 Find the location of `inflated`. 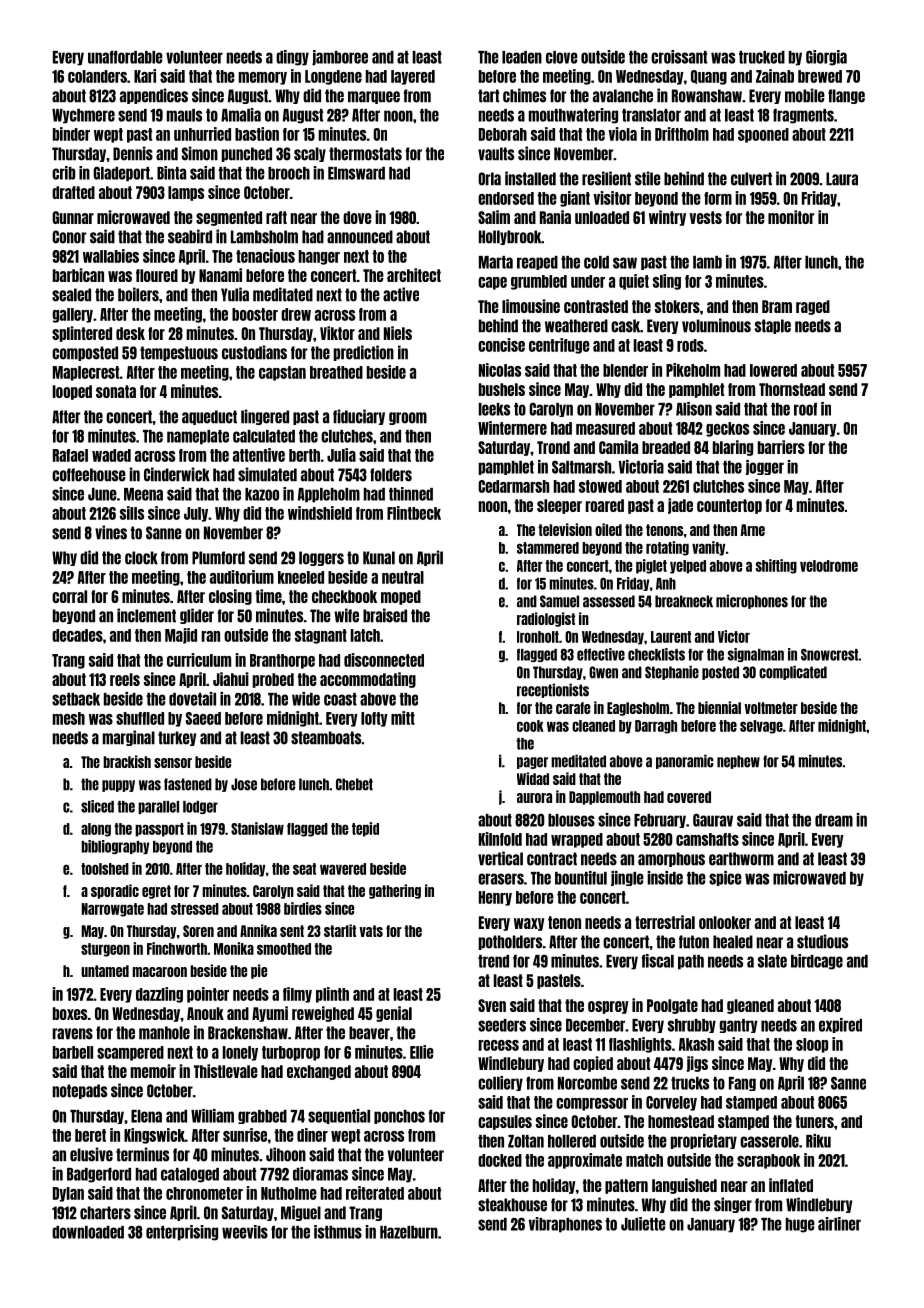

inflated is located at coordinates (791, 1185).
